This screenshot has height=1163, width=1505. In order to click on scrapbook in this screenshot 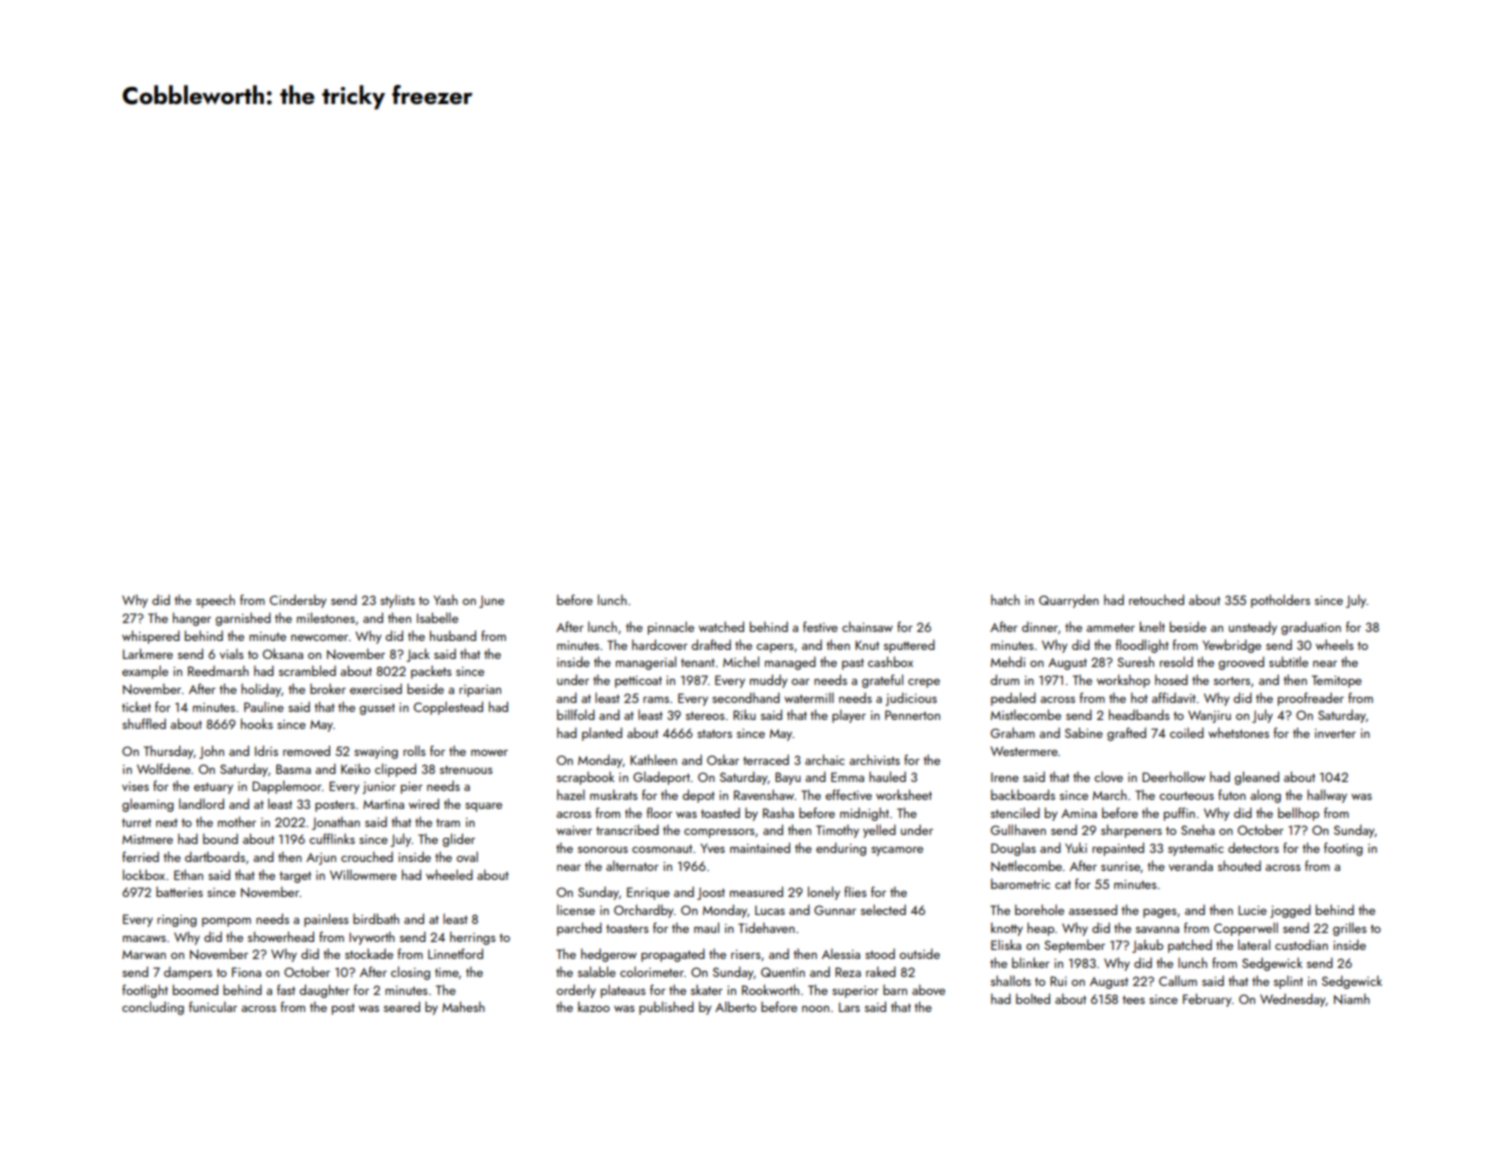, I will do `click(585, 778)`.
